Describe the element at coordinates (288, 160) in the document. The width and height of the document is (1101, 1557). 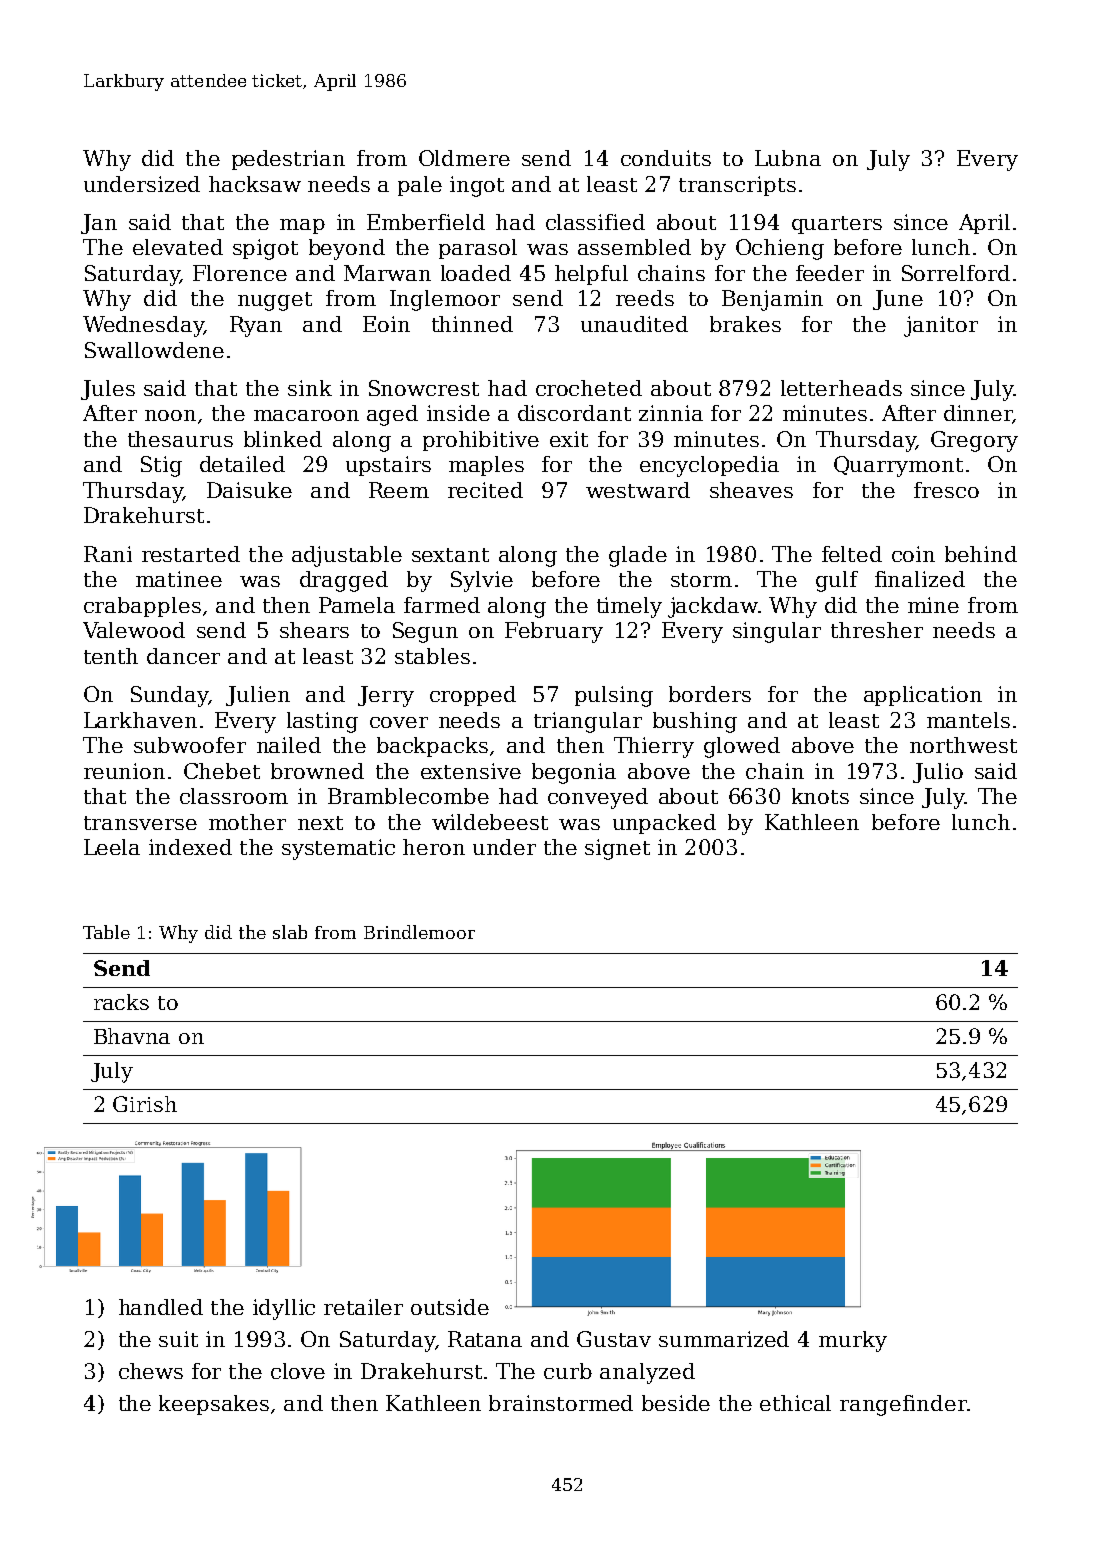
I see `pedestrian` at that location.
